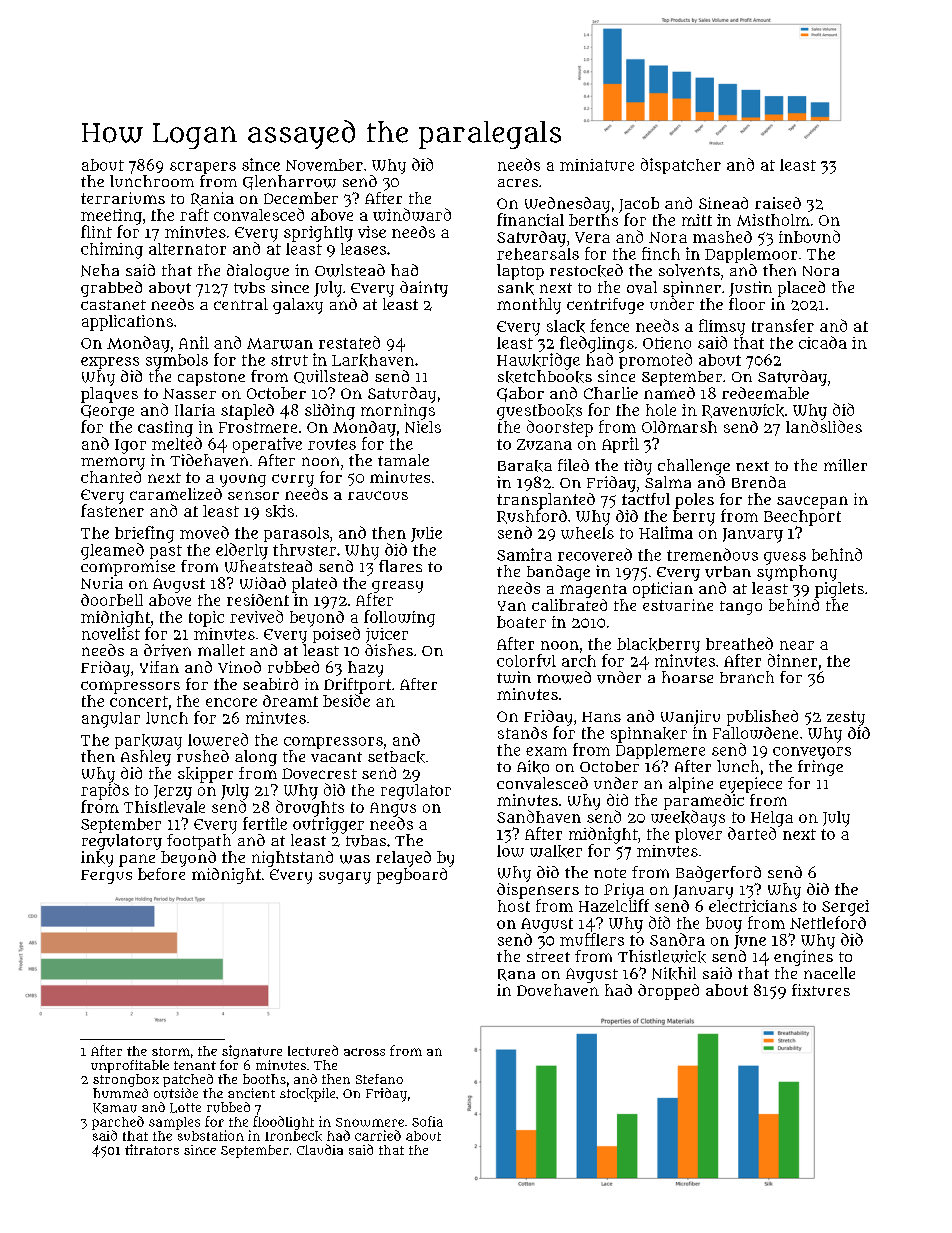 This screenshot has height=1233, width=952. Describe the element at coordinates (152, 1149) in the screenshot. I see `titrators` at that location.
